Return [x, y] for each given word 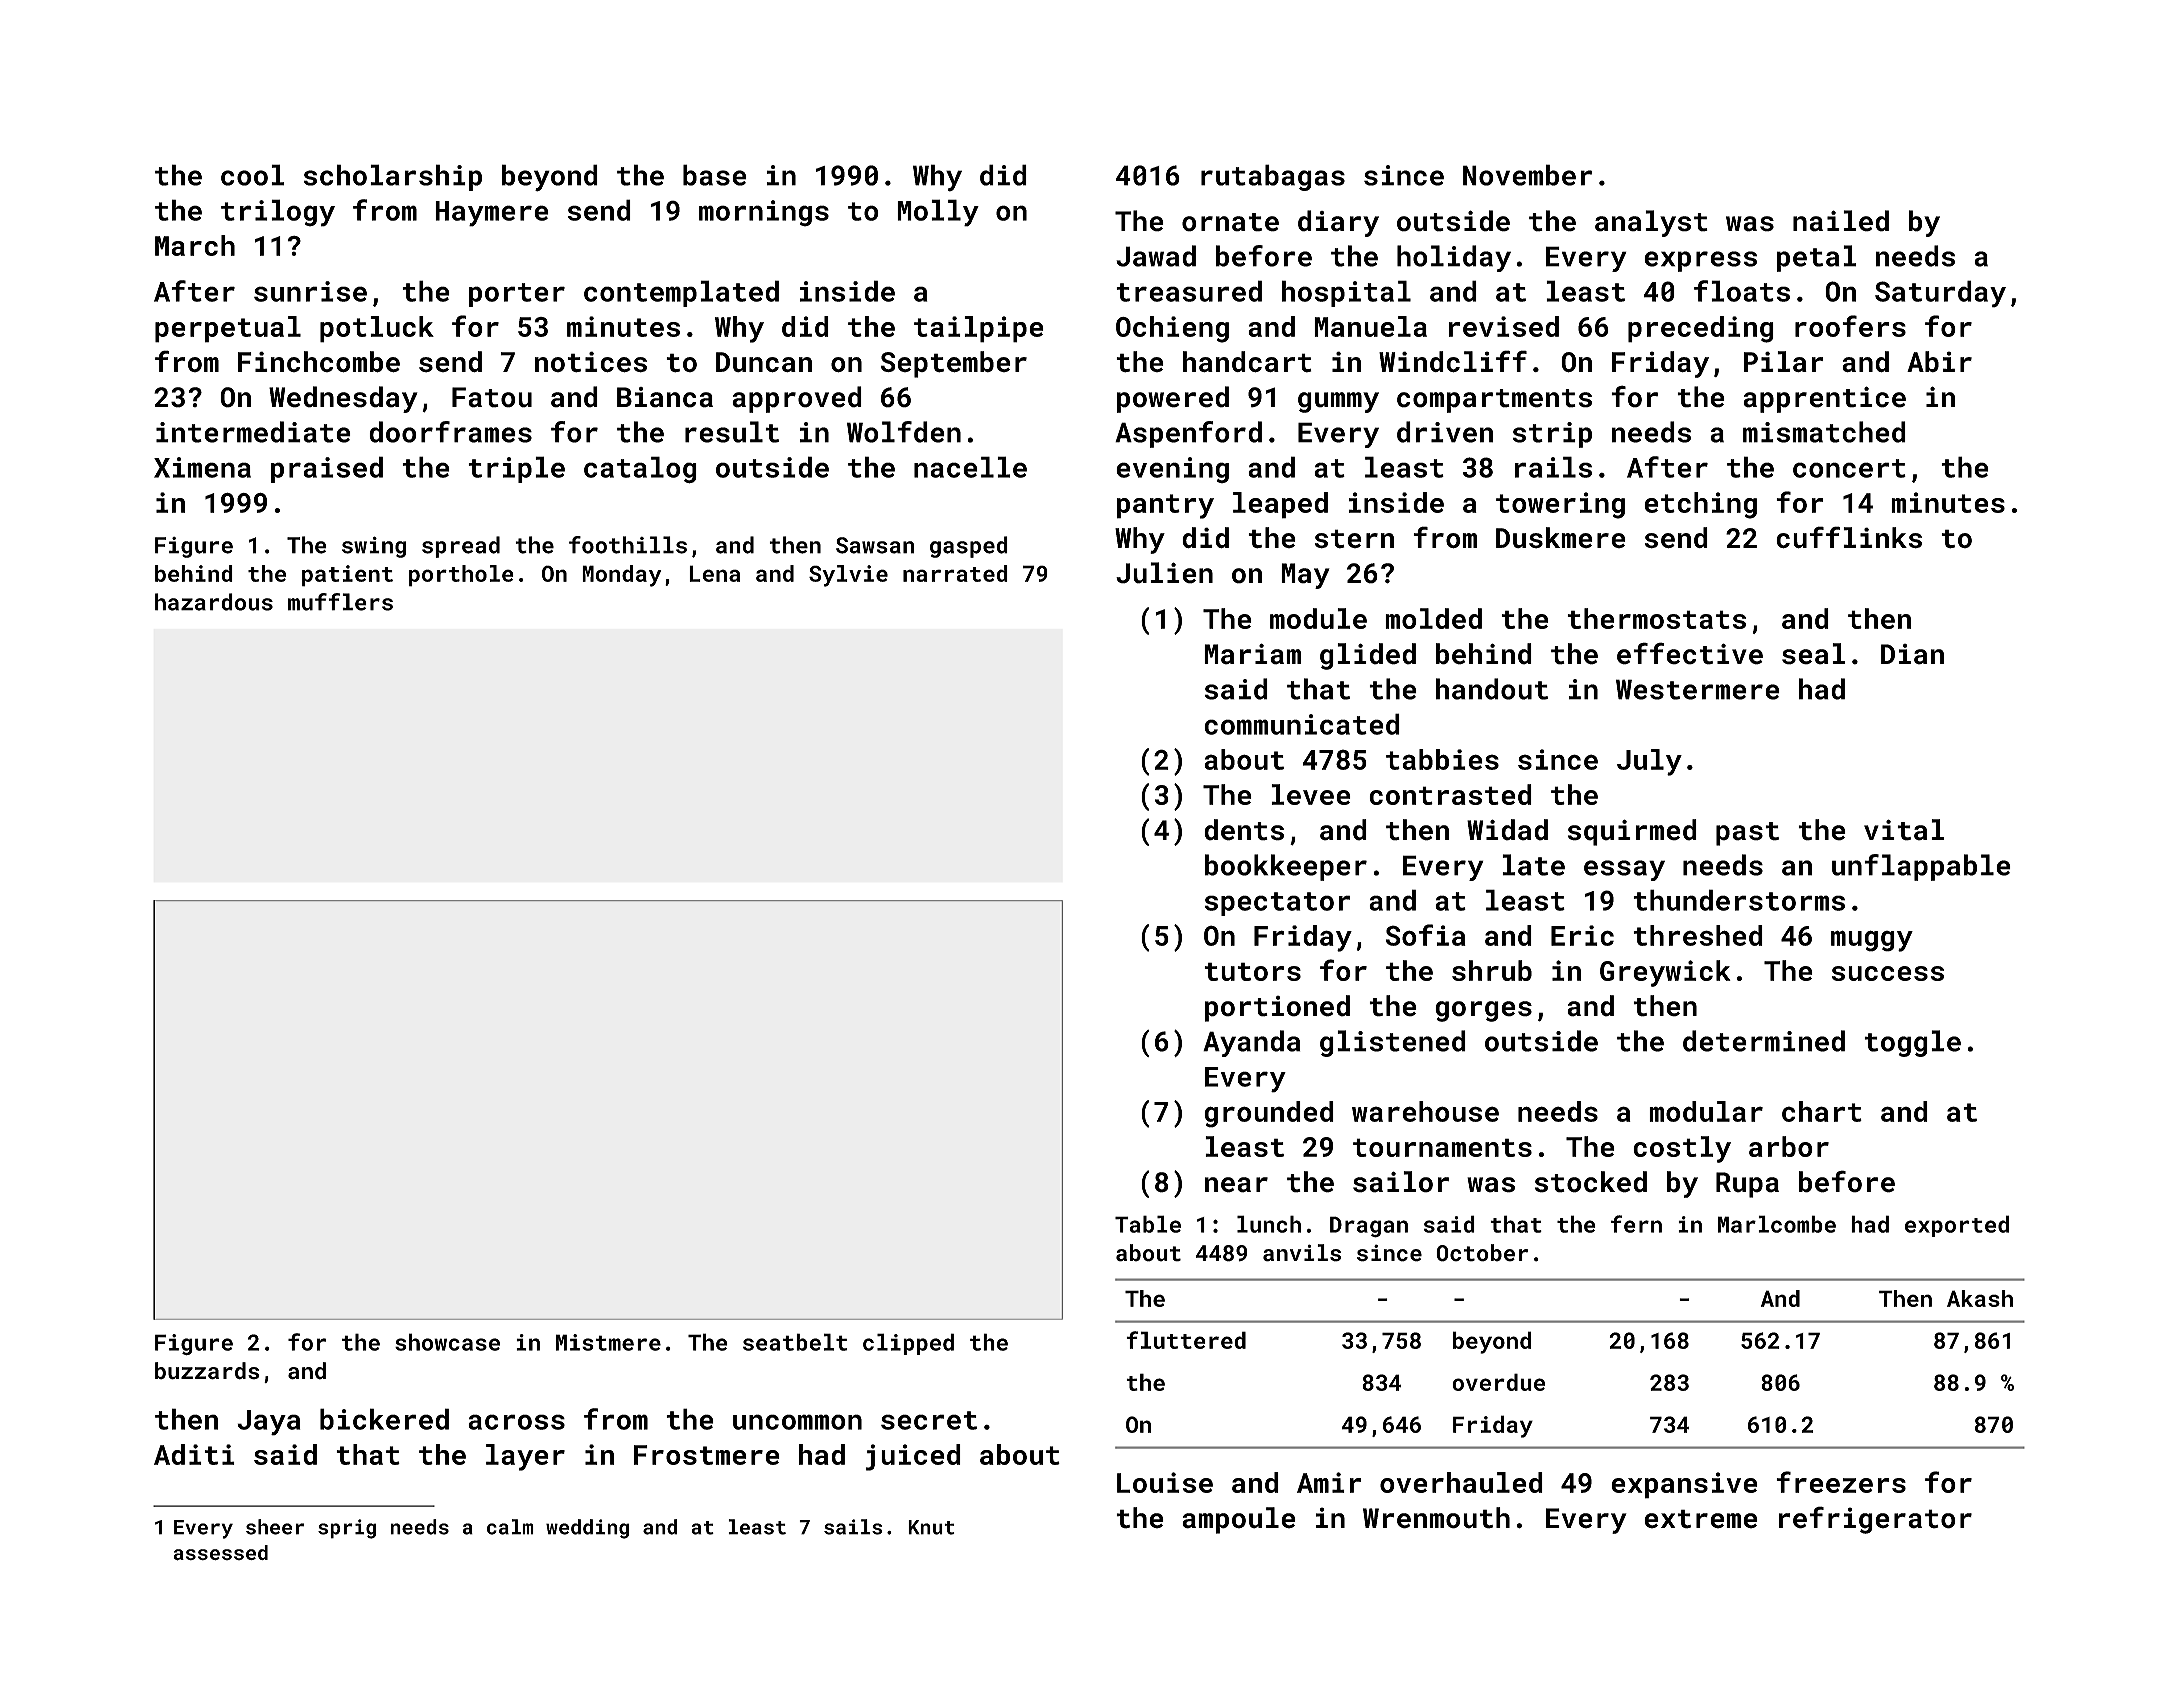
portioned [1277, 1008]
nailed [1841, 221]
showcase [447, 1342]
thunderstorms [1739, 900]
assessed [221, 1553]
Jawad [1156, 256]
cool [252, 175]
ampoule [1239, 1520]
